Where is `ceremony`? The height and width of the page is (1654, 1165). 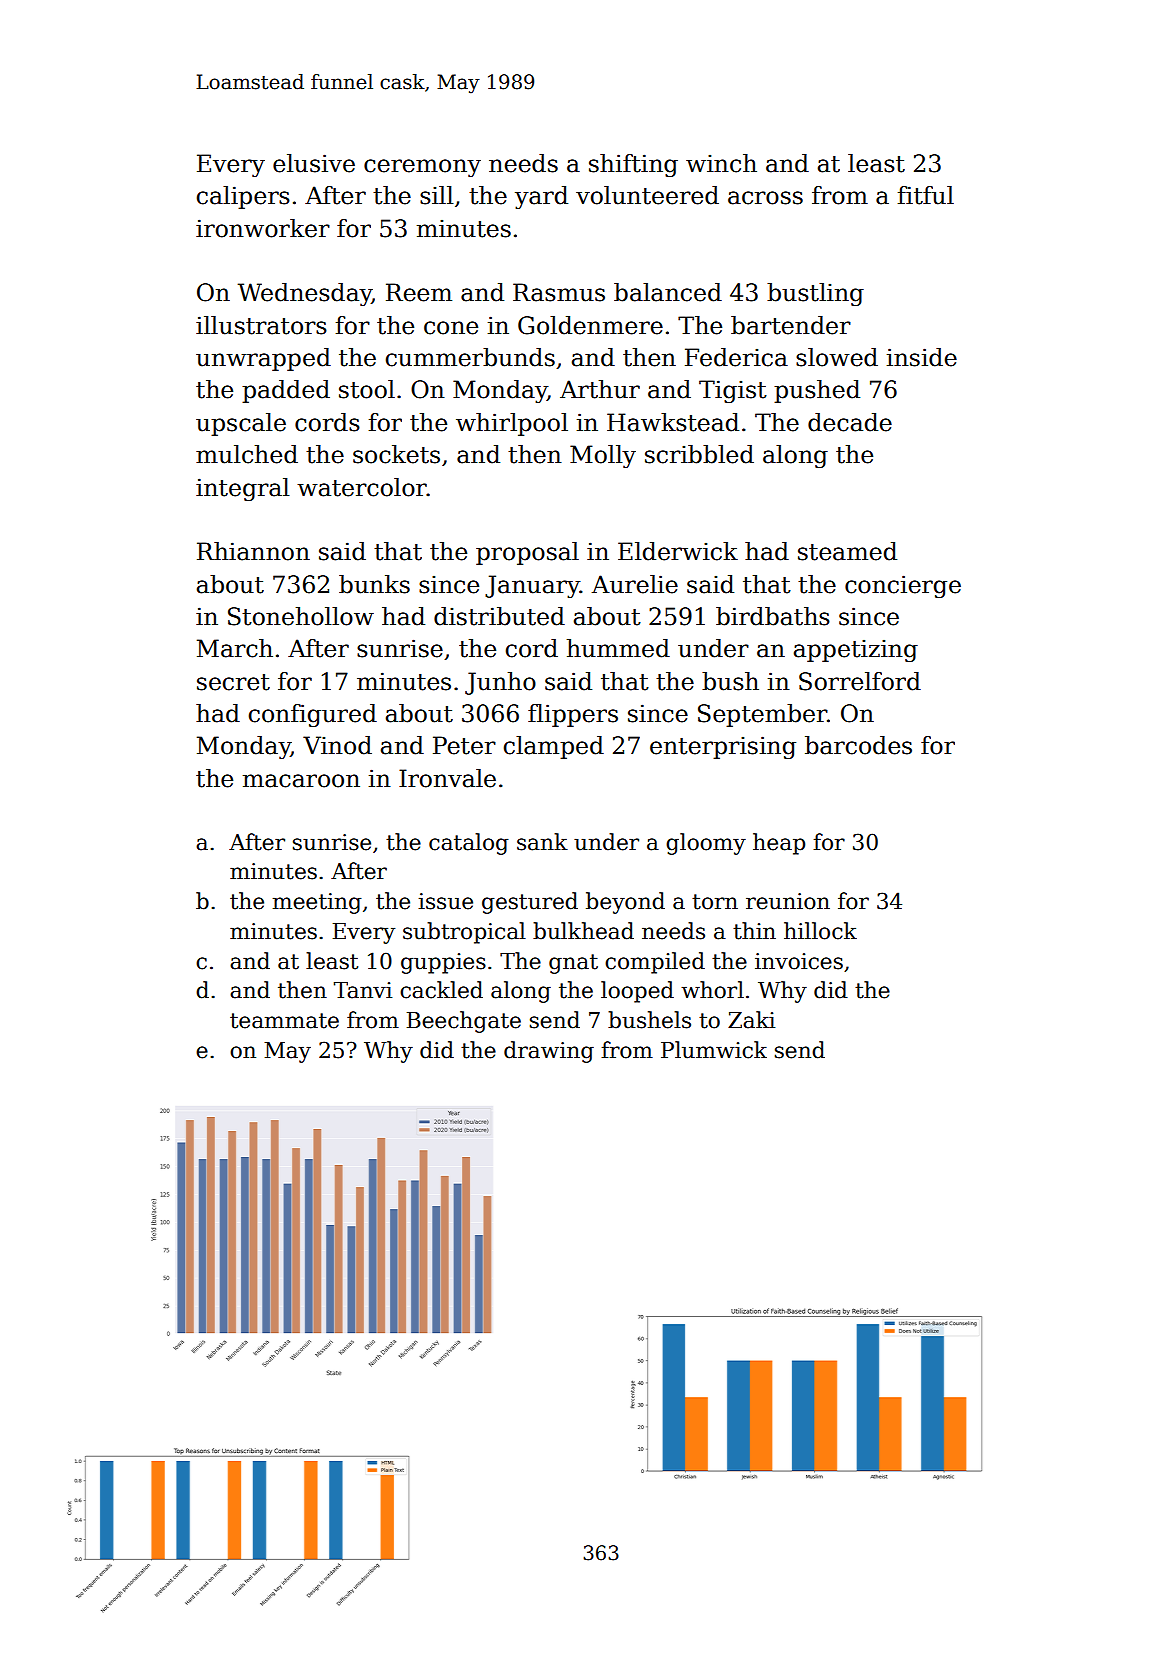 ceremony is located at coordinates (422, 168).
